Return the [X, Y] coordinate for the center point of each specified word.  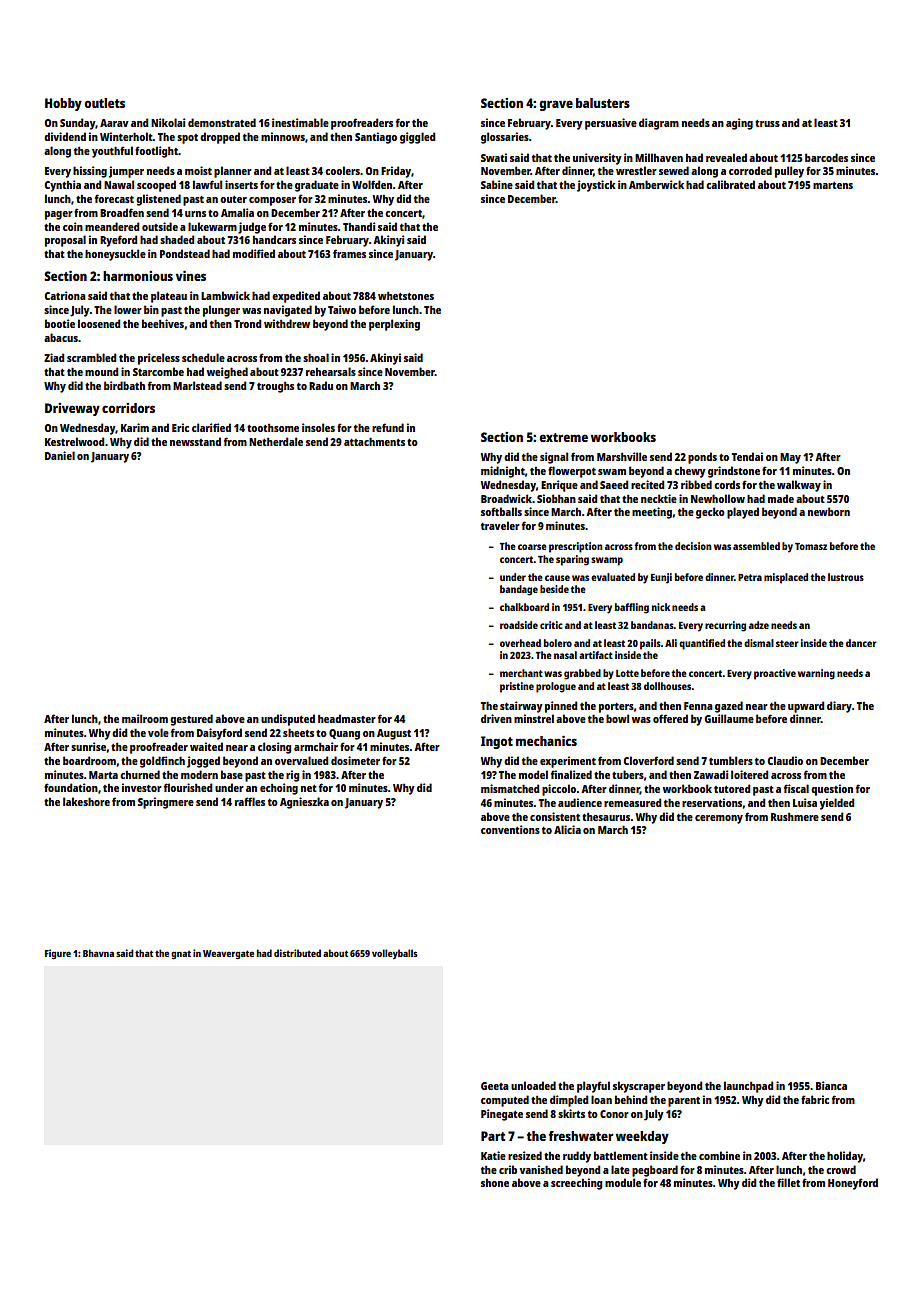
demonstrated [222, 122]
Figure [58, 954]
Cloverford [648, 760]
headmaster [347, 718]
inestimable [300, 122]
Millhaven [659, 157]
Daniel [60, 455]
